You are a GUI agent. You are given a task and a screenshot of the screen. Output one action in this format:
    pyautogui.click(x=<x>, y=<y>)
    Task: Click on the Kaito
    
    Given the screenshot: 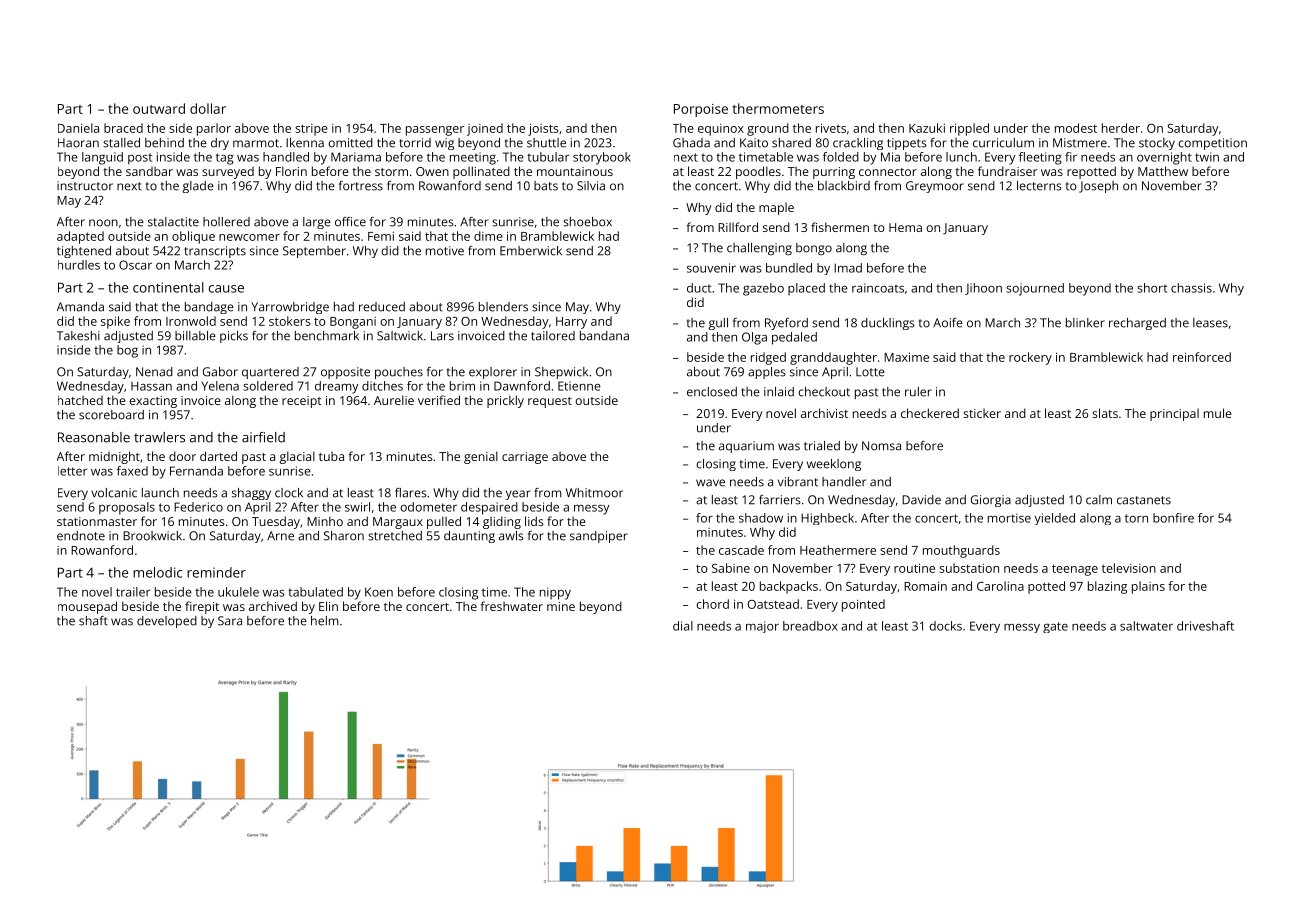 What is the action you would take?
    pyautogui.click(x=754, y=143)
